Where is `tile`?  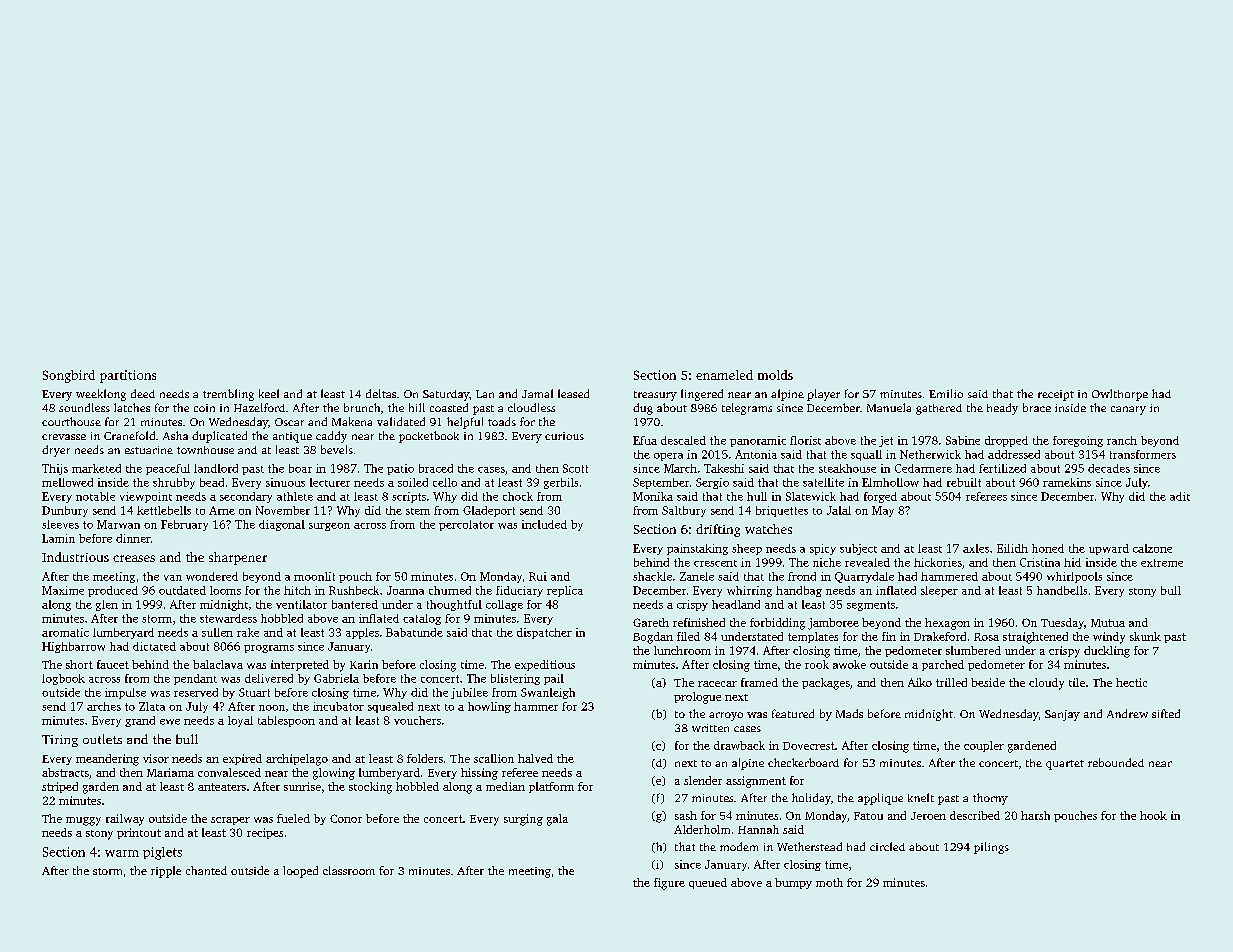
tile is located at coordinates (1077, 682).
